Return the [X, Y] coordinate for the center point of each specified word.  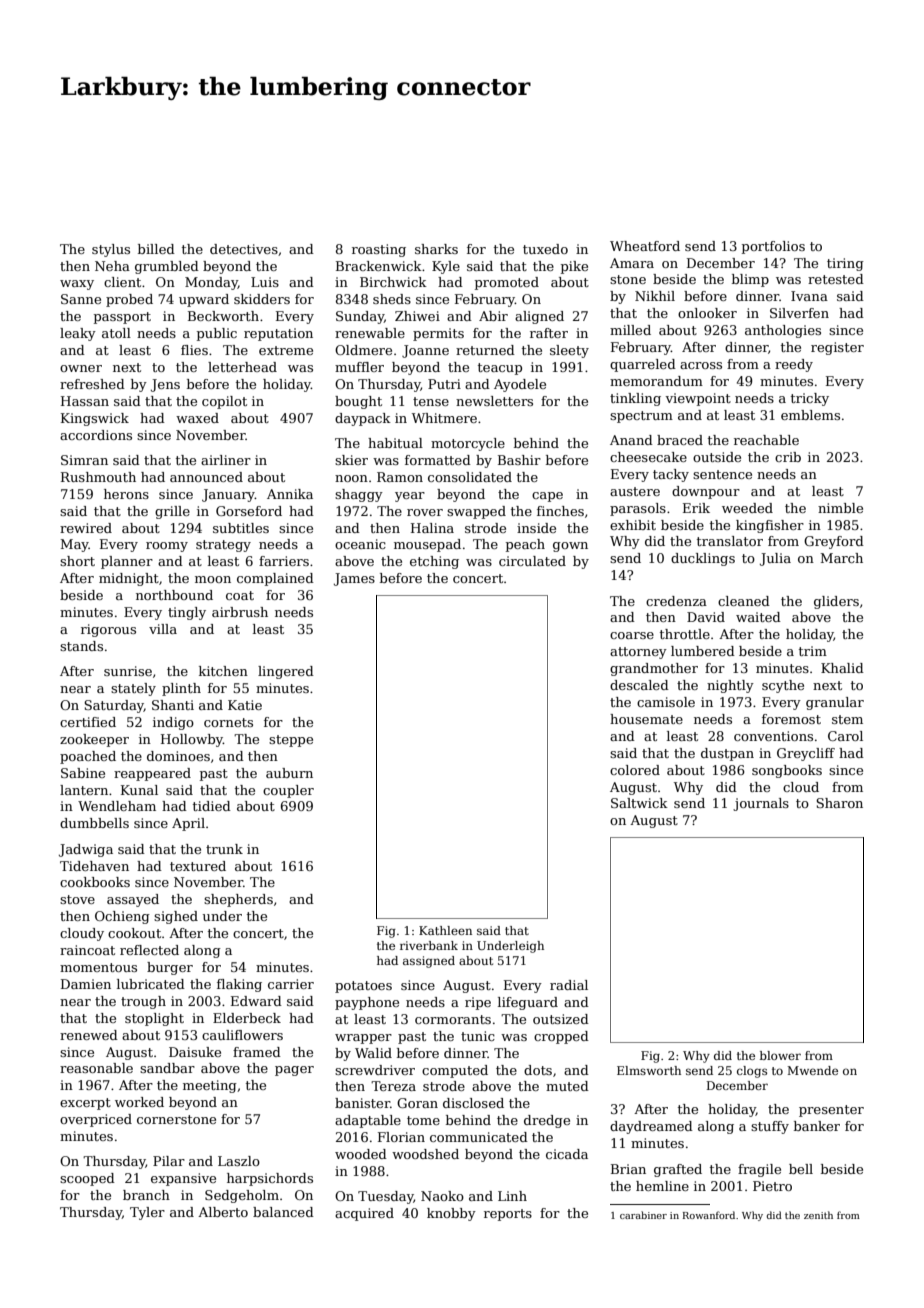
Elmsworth [649, 1070]
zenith [818, 1215]
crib [788, 457]
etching [434, 562]
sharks [436, 249]
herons [126, 494]
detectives [244, 249]
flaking [239, 985]
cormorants [453, 1019]
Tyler [147, 1213]
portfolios [773, 247]
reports [508, 1215]
